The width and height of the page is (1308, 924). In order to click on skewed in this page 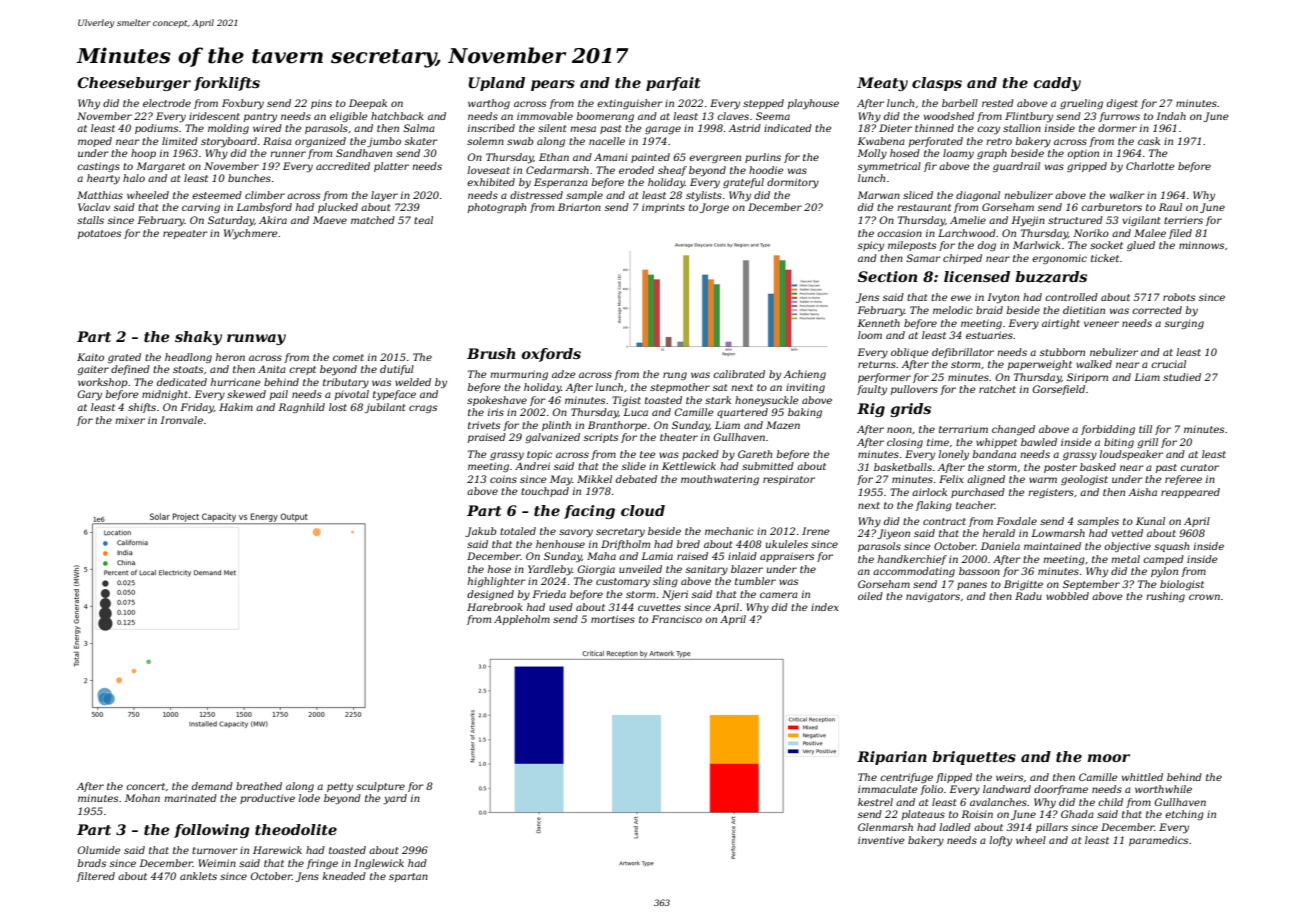, I will do `click(246, 394)`.
